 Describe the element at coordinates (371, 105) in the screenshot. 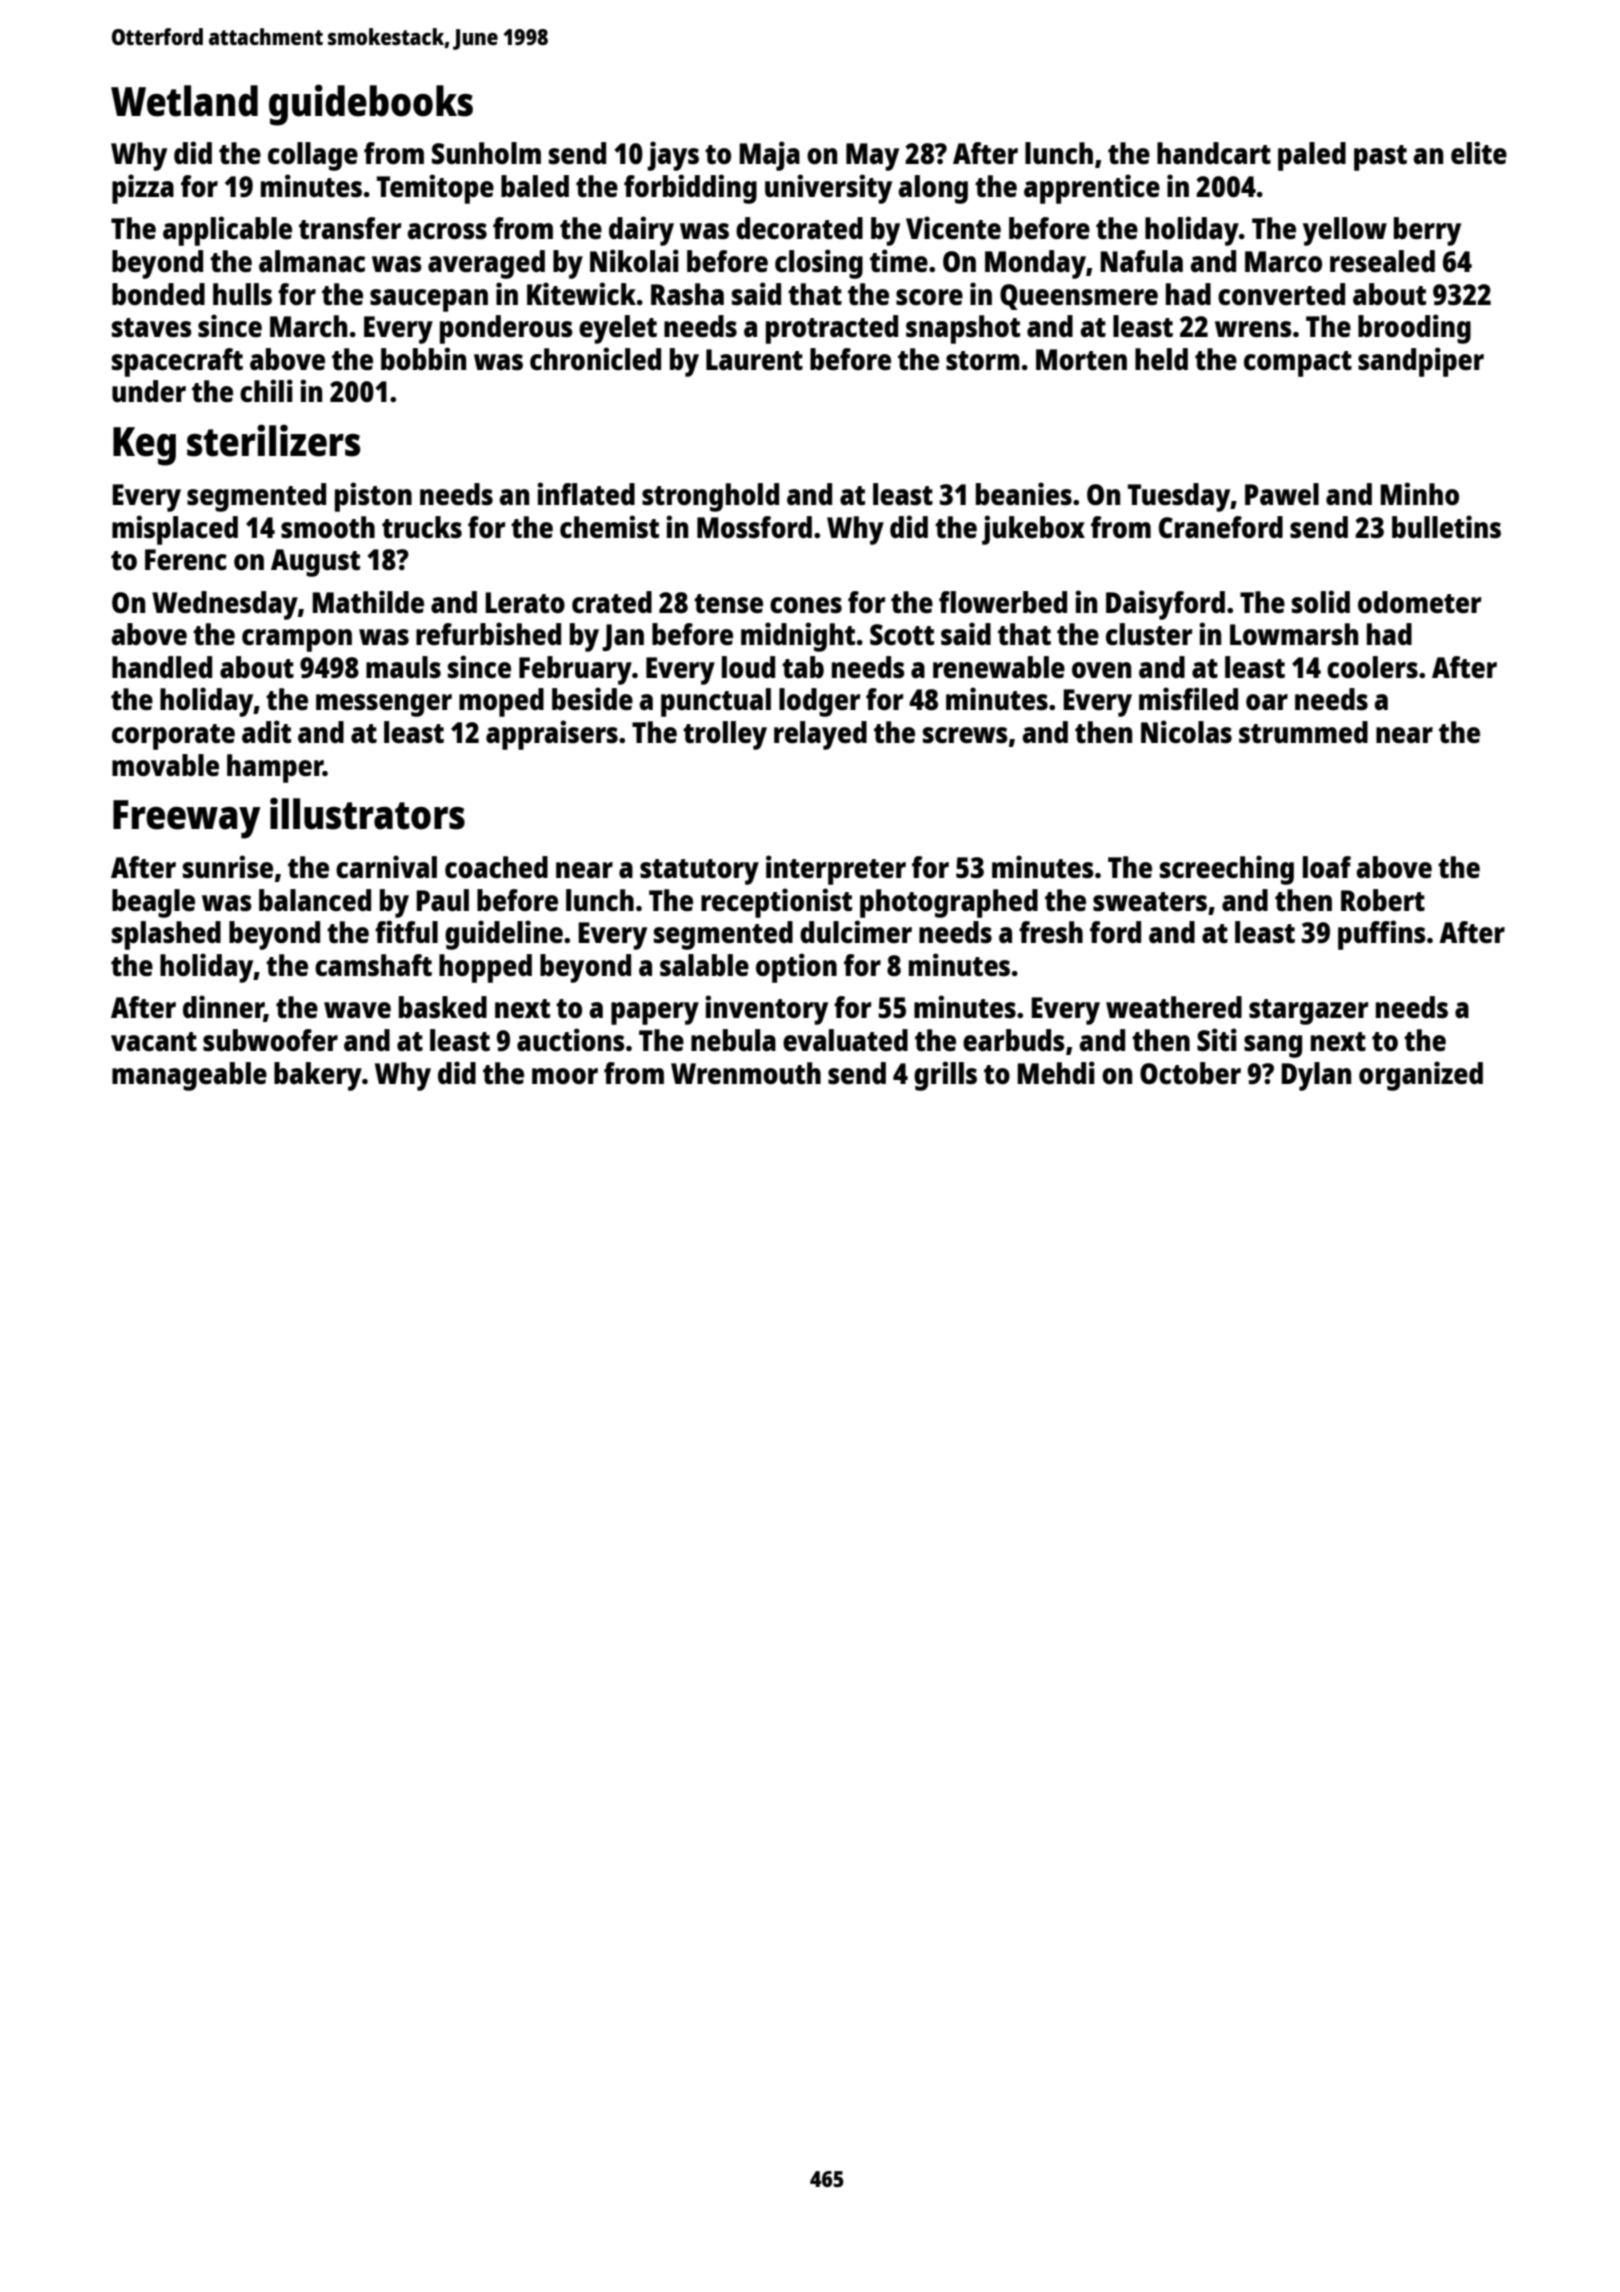

I see `guidebooks` at that location.
